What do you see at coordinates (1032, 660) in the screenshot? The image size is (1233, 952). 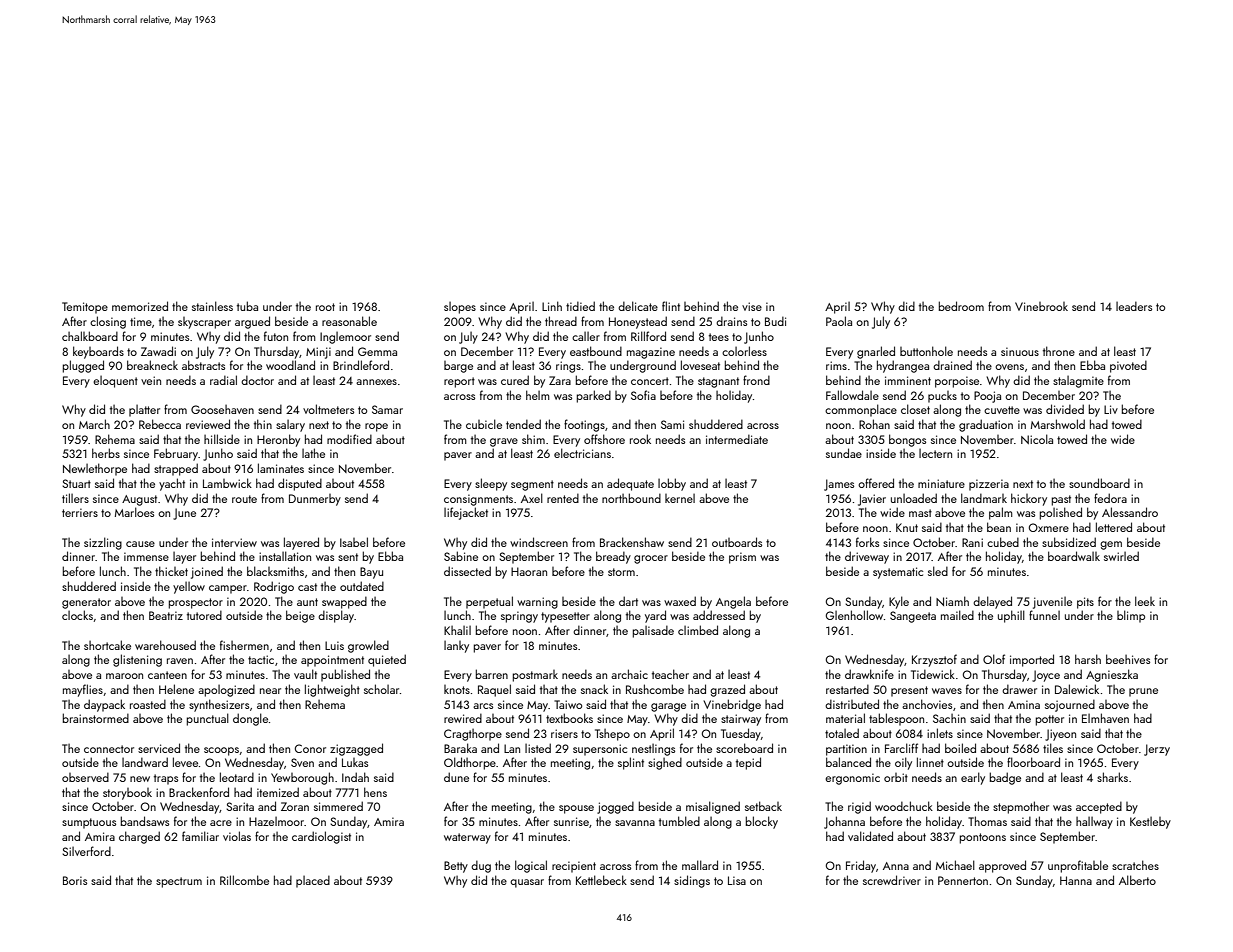 I see `imported` at bounding box center [1032, 660].
